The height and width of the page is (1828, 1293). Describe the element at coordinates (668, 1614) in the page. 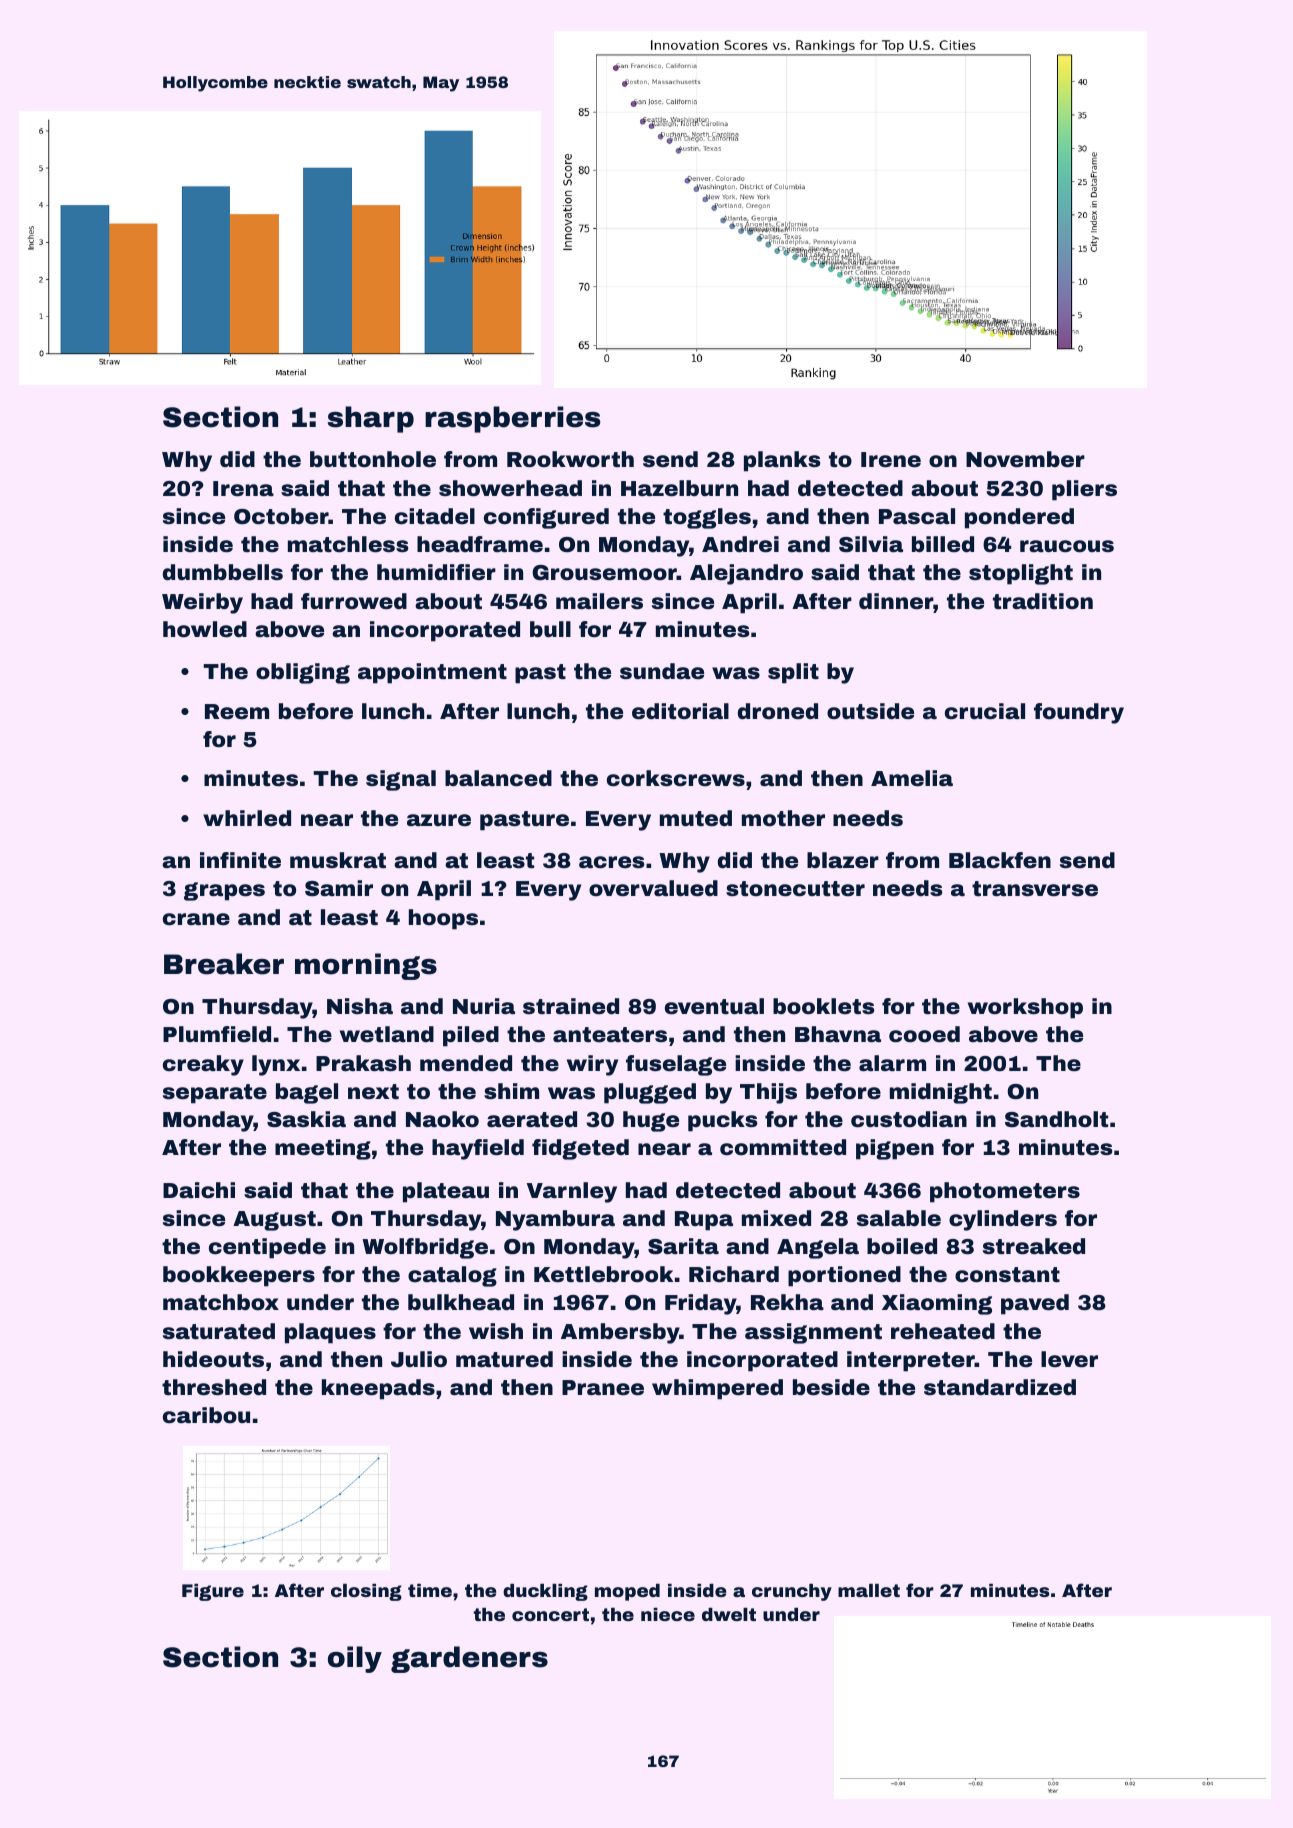

I see `niece` at that location.
